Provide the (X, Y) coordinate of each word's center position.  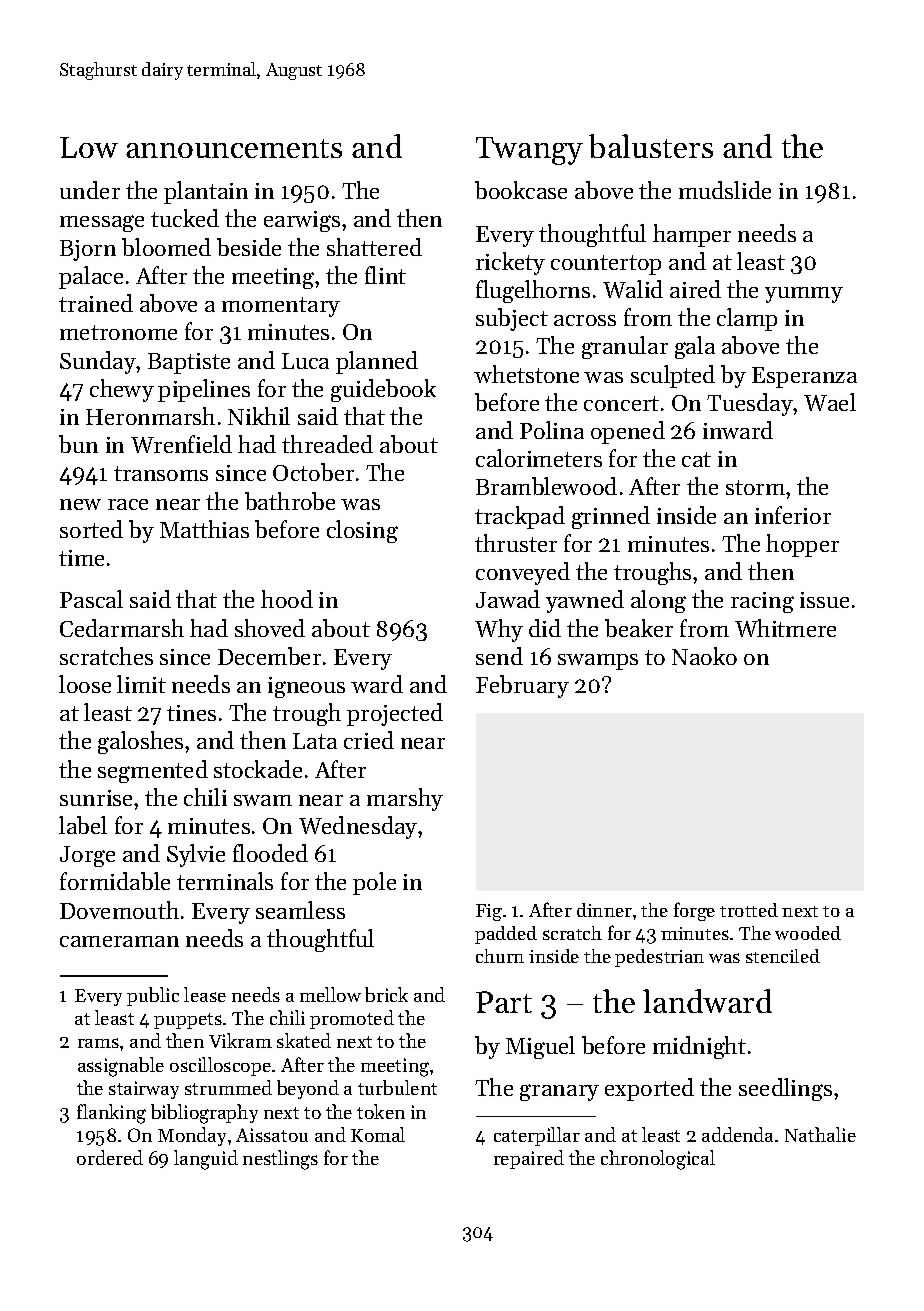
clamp (747, 319)
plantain (206, 192)
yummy (804, 295)
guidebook (383, 390)
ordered (110, 1157)
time (81, 558)
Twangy (529, 151)
